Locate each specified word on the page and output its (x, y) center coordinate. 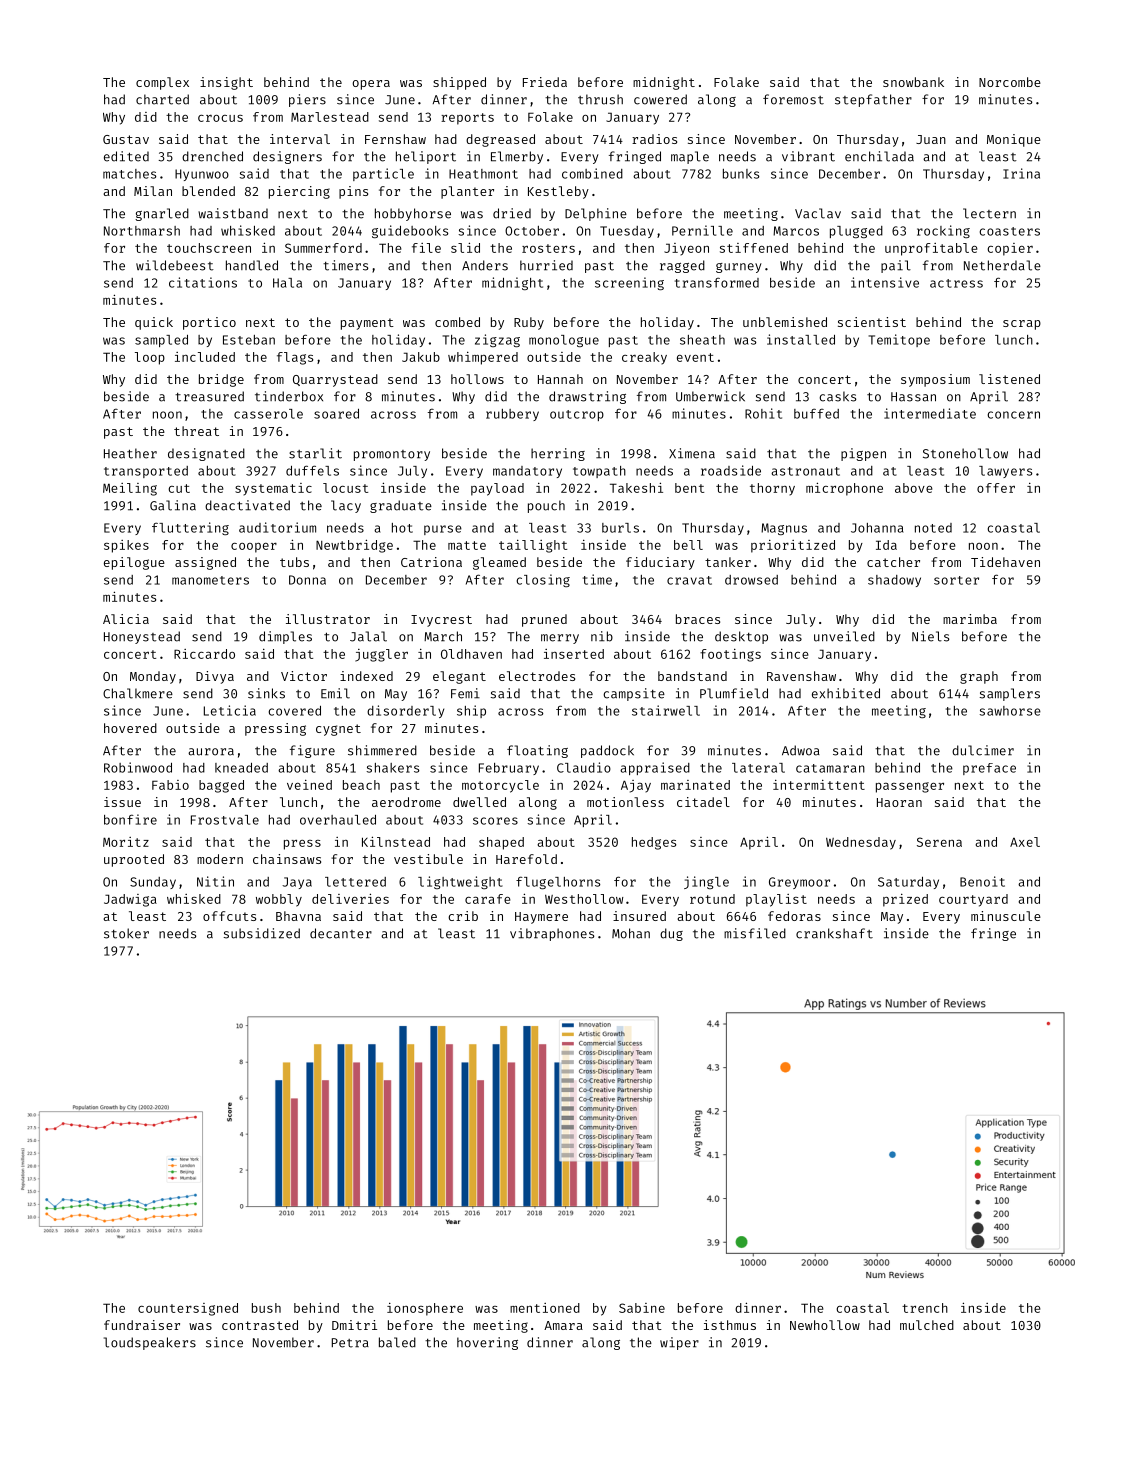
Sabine (642, 1308)
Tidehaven (1005, 562)
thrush (600, 99)
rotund (712, 899)
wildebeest (175, 265)
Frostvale (225, 820)
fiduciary (660, 563)
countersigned (188, 1309)
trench (925, 1308)
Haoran (899, 802)
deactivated (247, 505)
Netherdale (1002, 265)
